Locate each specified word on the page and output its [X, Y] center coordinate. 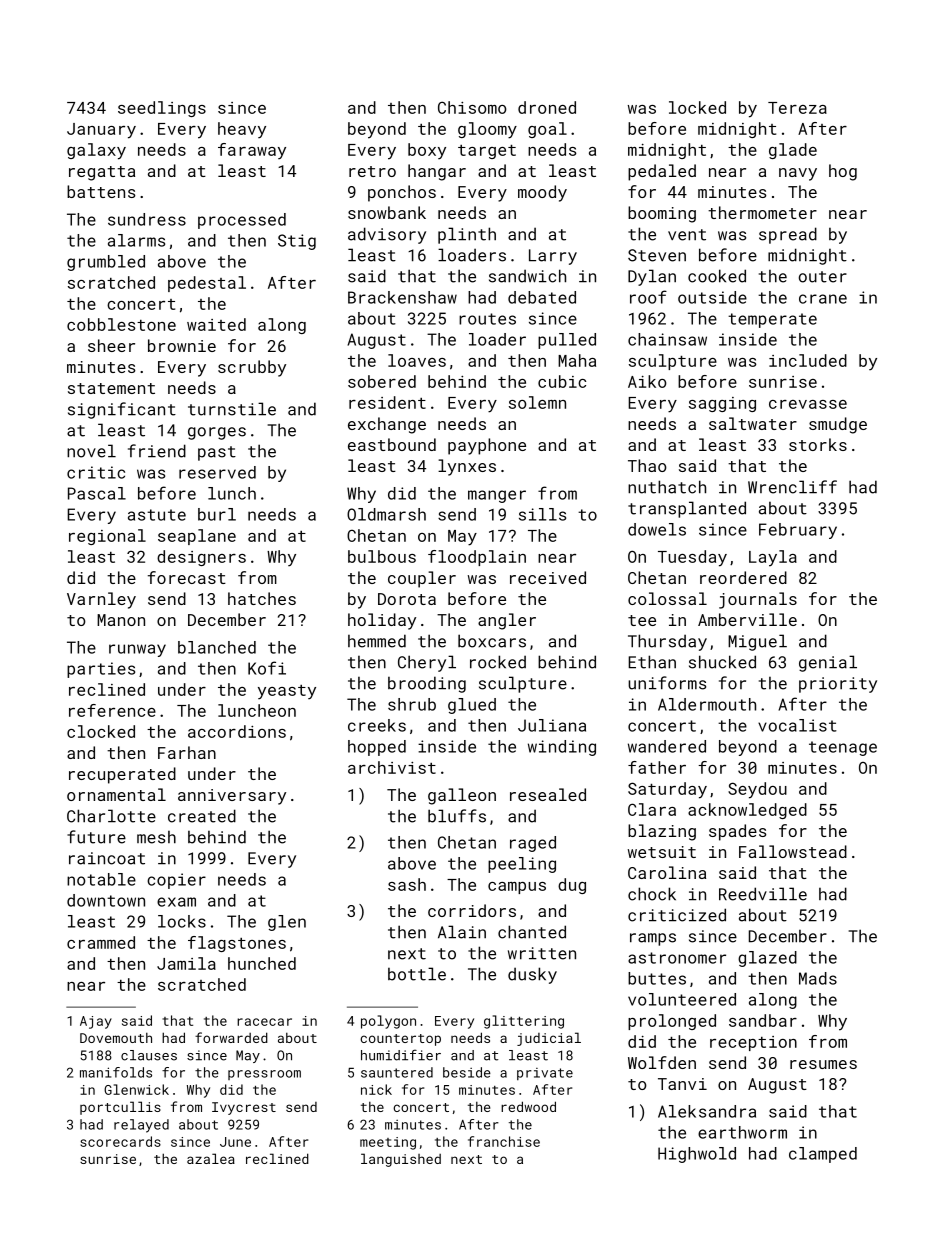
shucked [722, 662]
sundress [147, 219]
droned [547, 107]
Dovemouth [116, 1038]
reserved [217, 472]
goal [547, 130]
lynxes [467, 467]
